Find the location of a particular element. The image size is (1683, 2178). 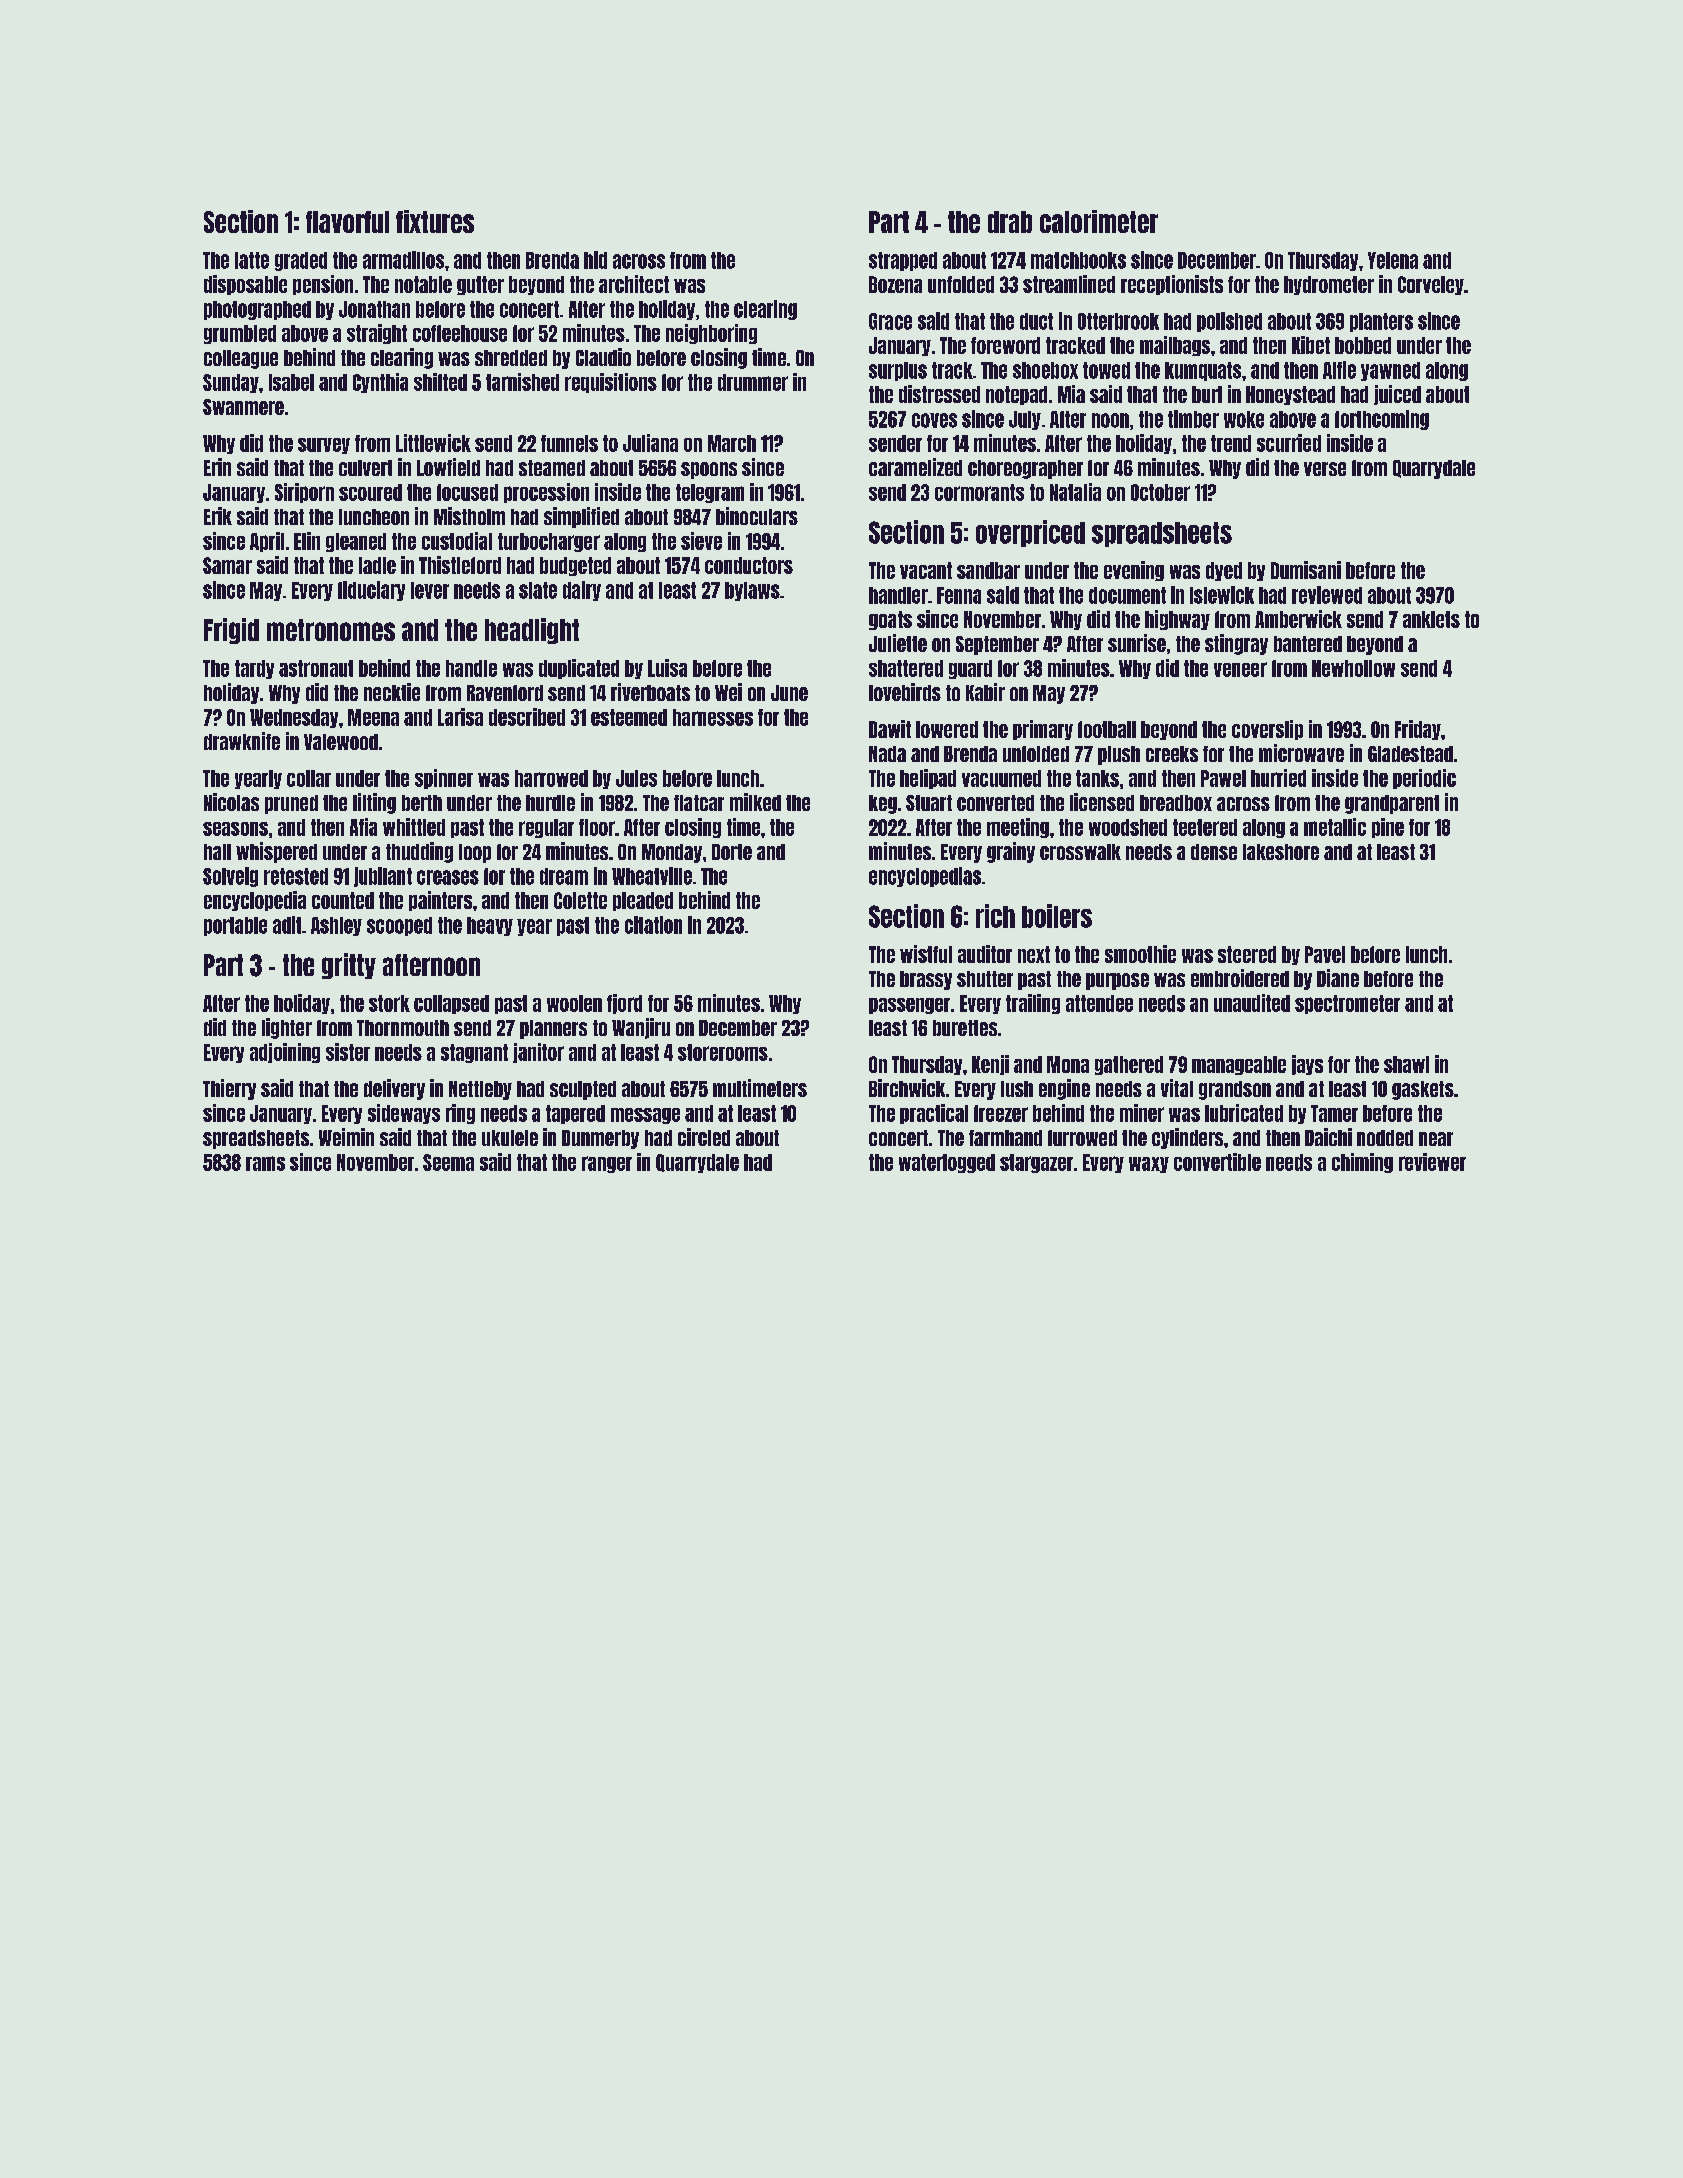

Seema is located at coordinates (448, 1162).
